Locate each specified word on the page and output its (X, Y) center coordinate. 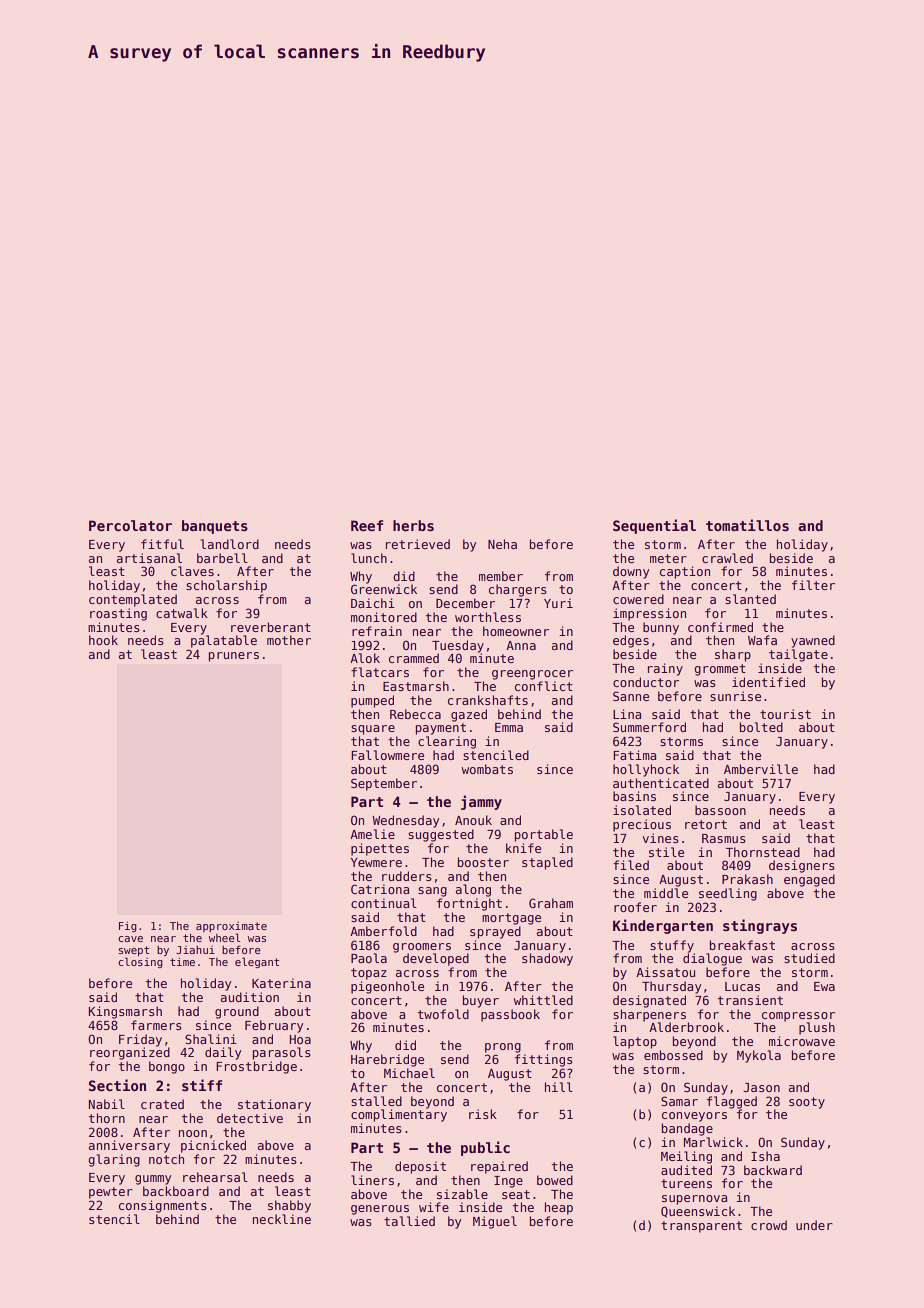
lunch (369, 558)
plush (817, 1028)
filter (813, 585)
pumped (372, 701)
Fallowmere (387, 755)
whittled (543, 1000)
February (274, 1026)
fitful (162, 544)
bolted (761, 727)
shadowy (547, 959)
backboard (176, 1191)
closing (140, 962)
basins (634, 796)
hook (103, 640)
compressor (798, 1017)
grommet (720, 670)
